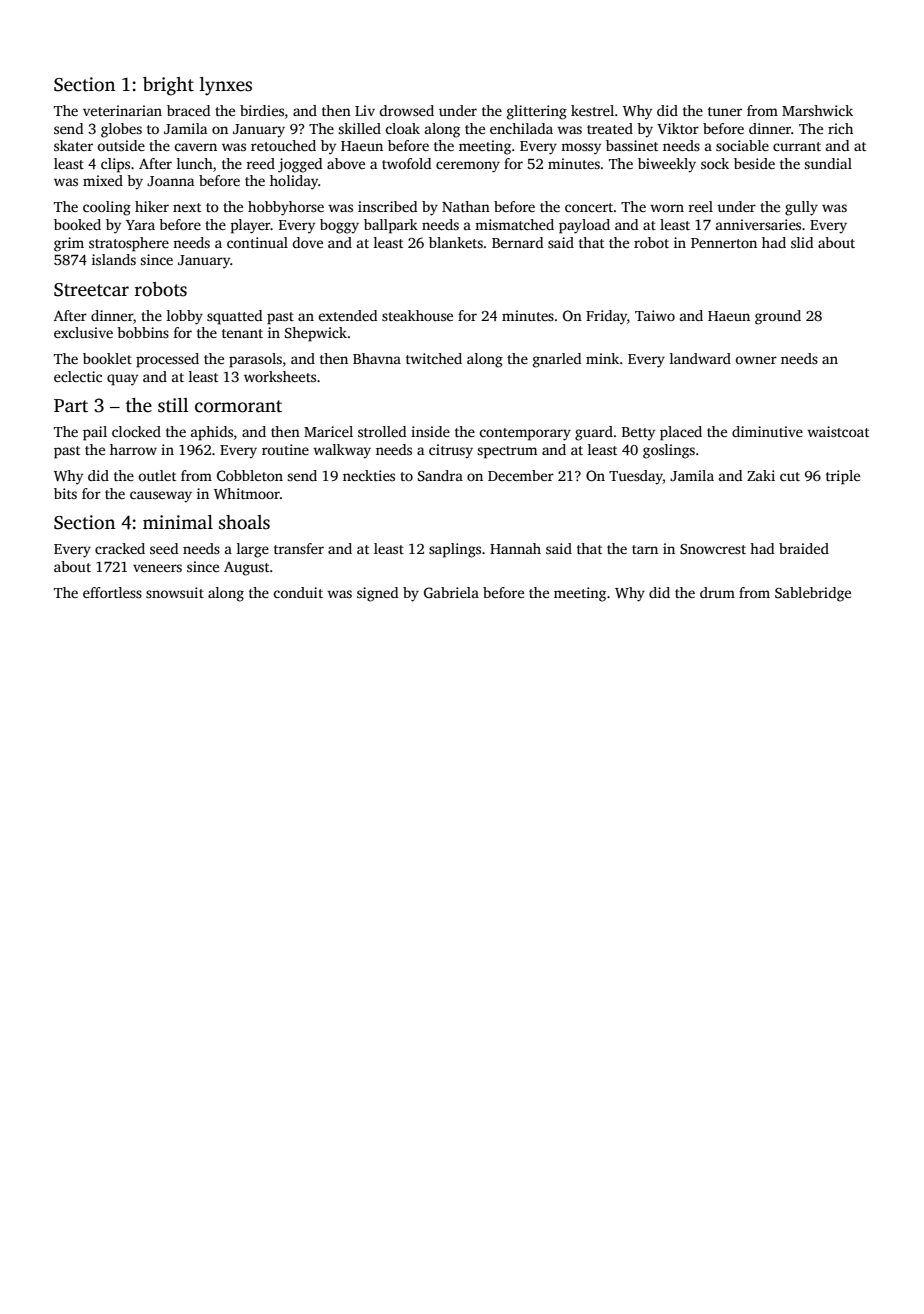 The height and width of the image is (1314, 924). I want to click on tarn, so click(645, 549).
